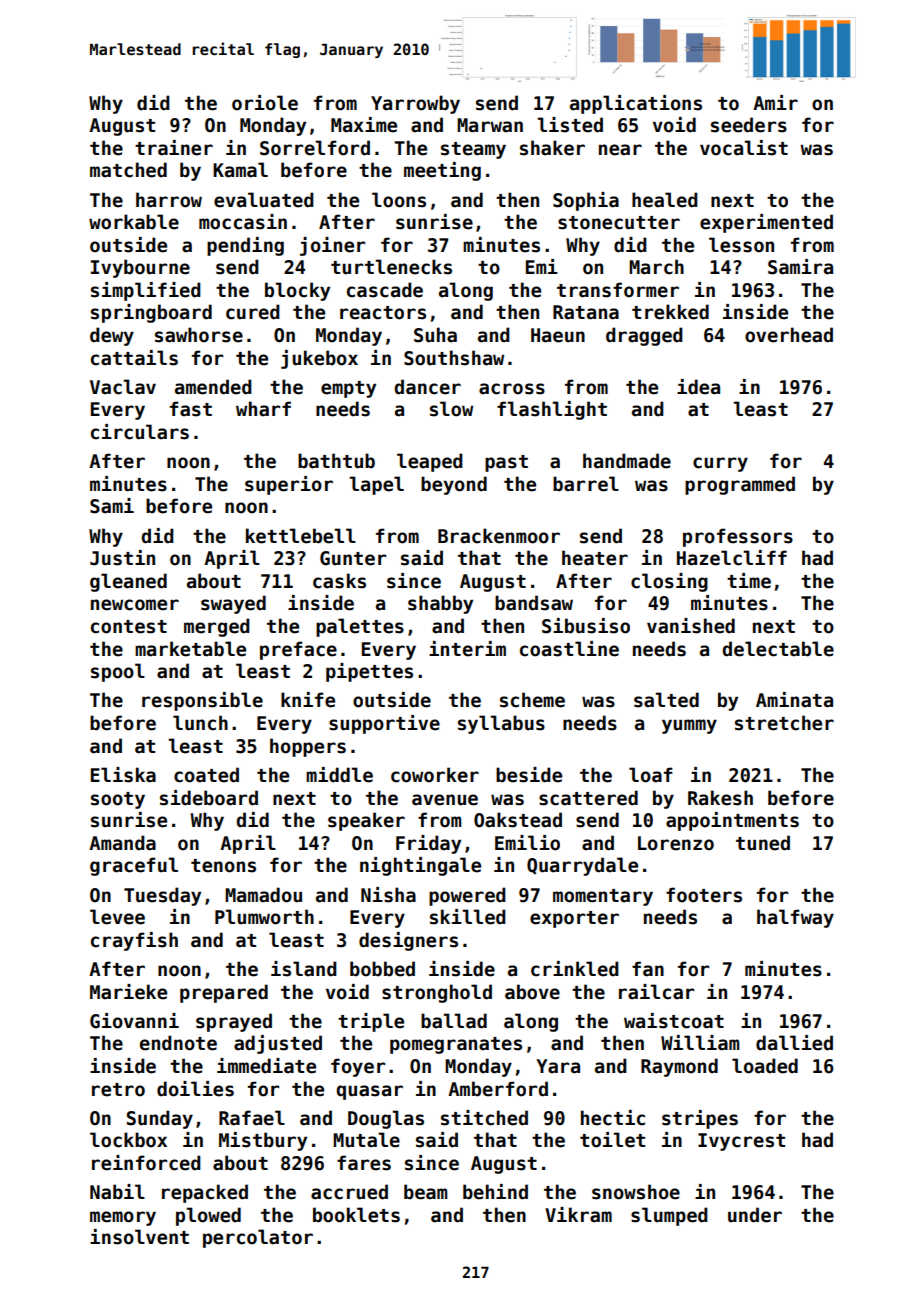  I want to click on Yarrowby, so click(415, 104).
